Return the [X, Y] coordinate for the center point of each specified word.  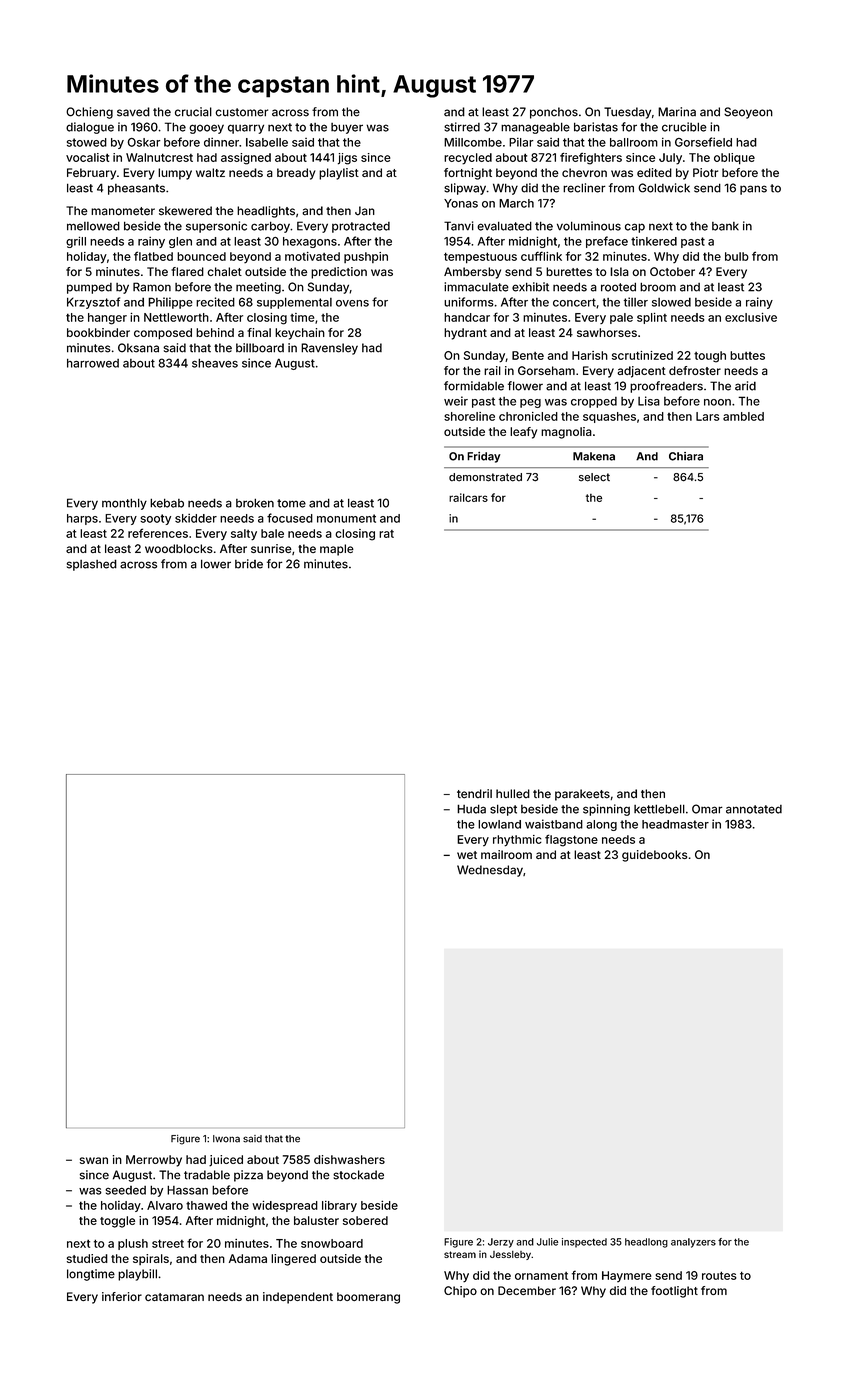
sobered [365, 1220]
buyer [347, 128]
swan [94, 1160]
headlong [646, 1243]
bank [725, 226]
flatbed [153, 256]
